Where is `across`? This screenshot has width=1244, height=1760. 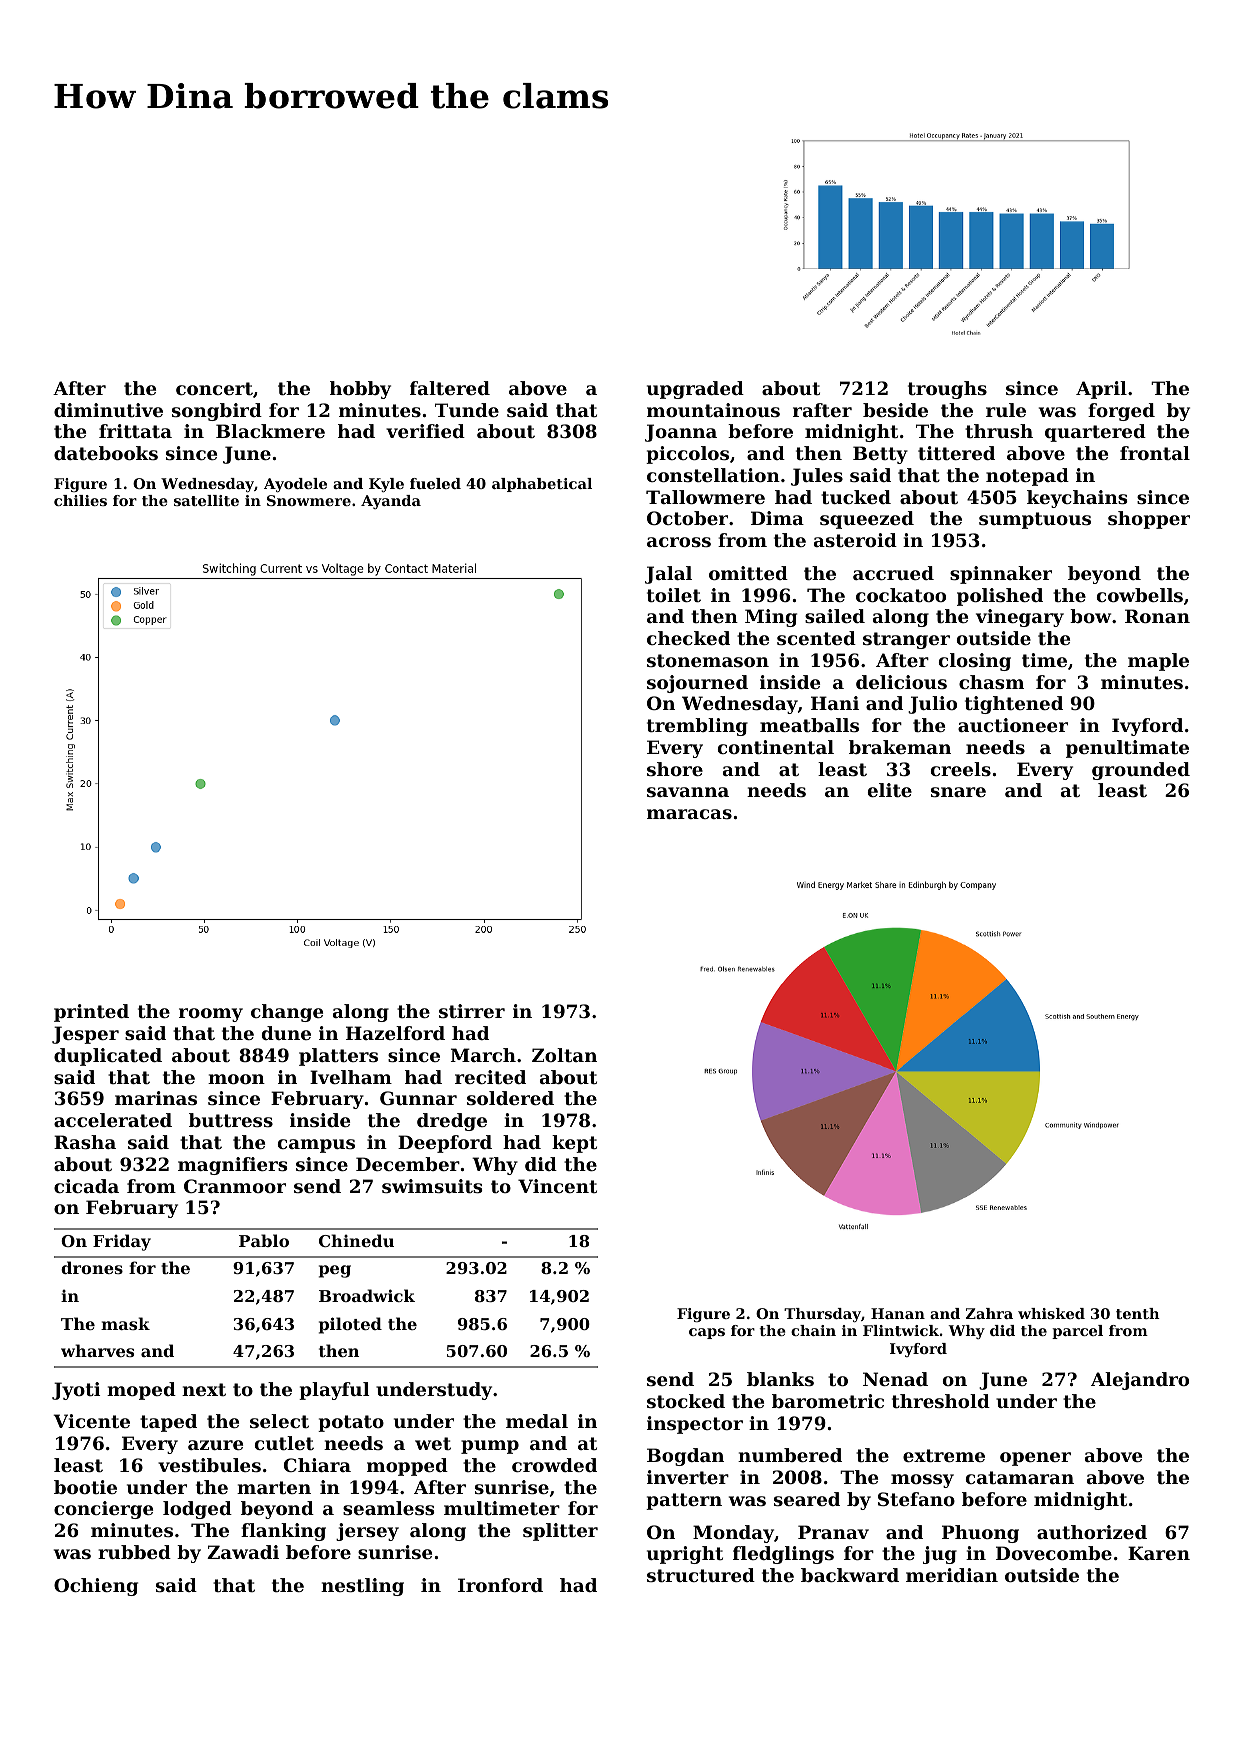 across is located at coordinates (679, 542).
